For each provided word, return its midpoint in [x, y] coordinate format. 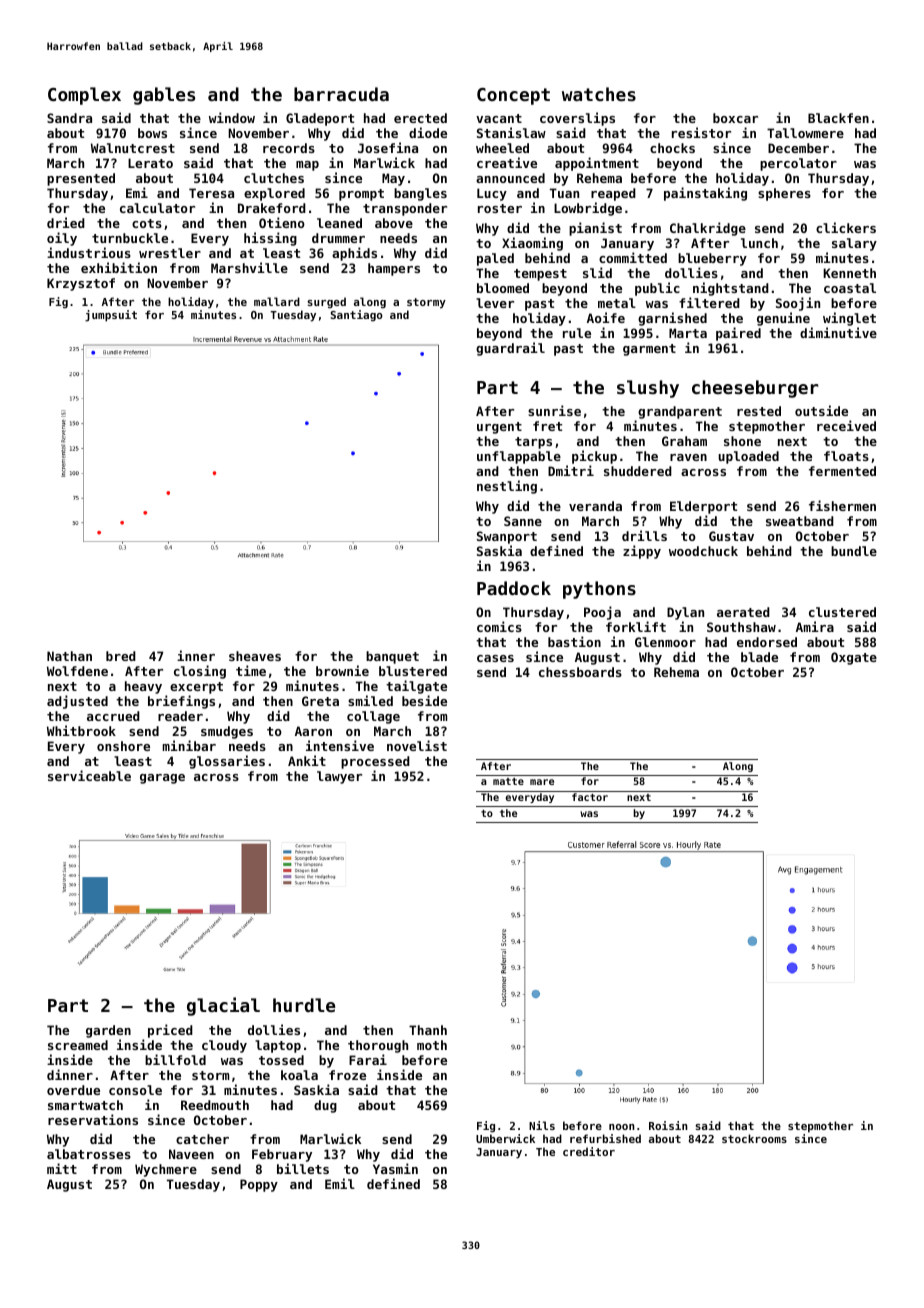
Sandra [69, 118]
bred [121, 656]
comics [499, 626]
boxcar [735, 118]
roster [500, 208]
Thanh [428, 1030]
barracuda [341, 94]
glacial [223, 1006]
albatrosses [89, 1154]
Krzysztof [81, 284]
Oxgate [854, 658]
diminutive [838, 332]
